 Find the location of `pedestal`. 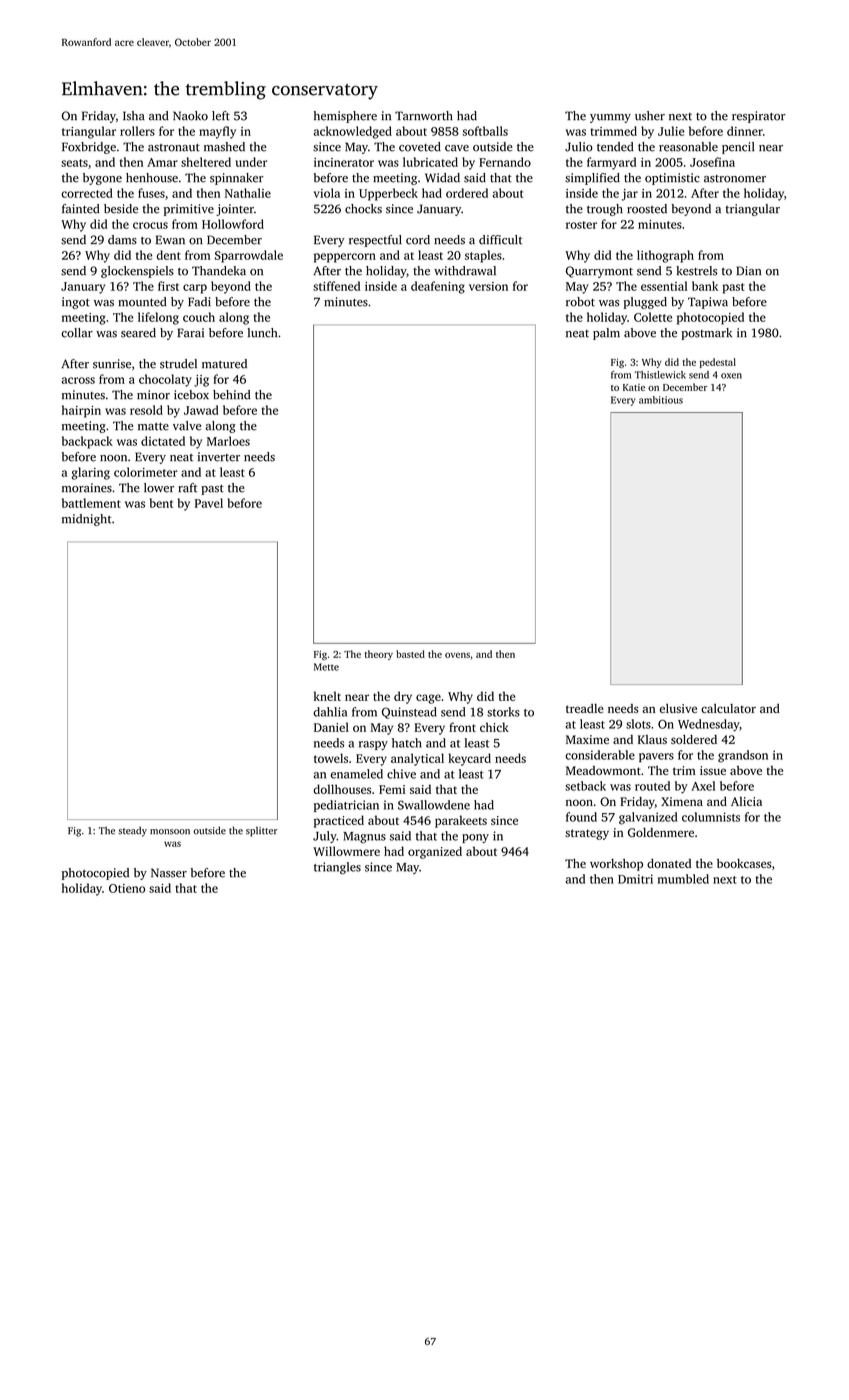

pedestal is located at coordinates (718, 363).
